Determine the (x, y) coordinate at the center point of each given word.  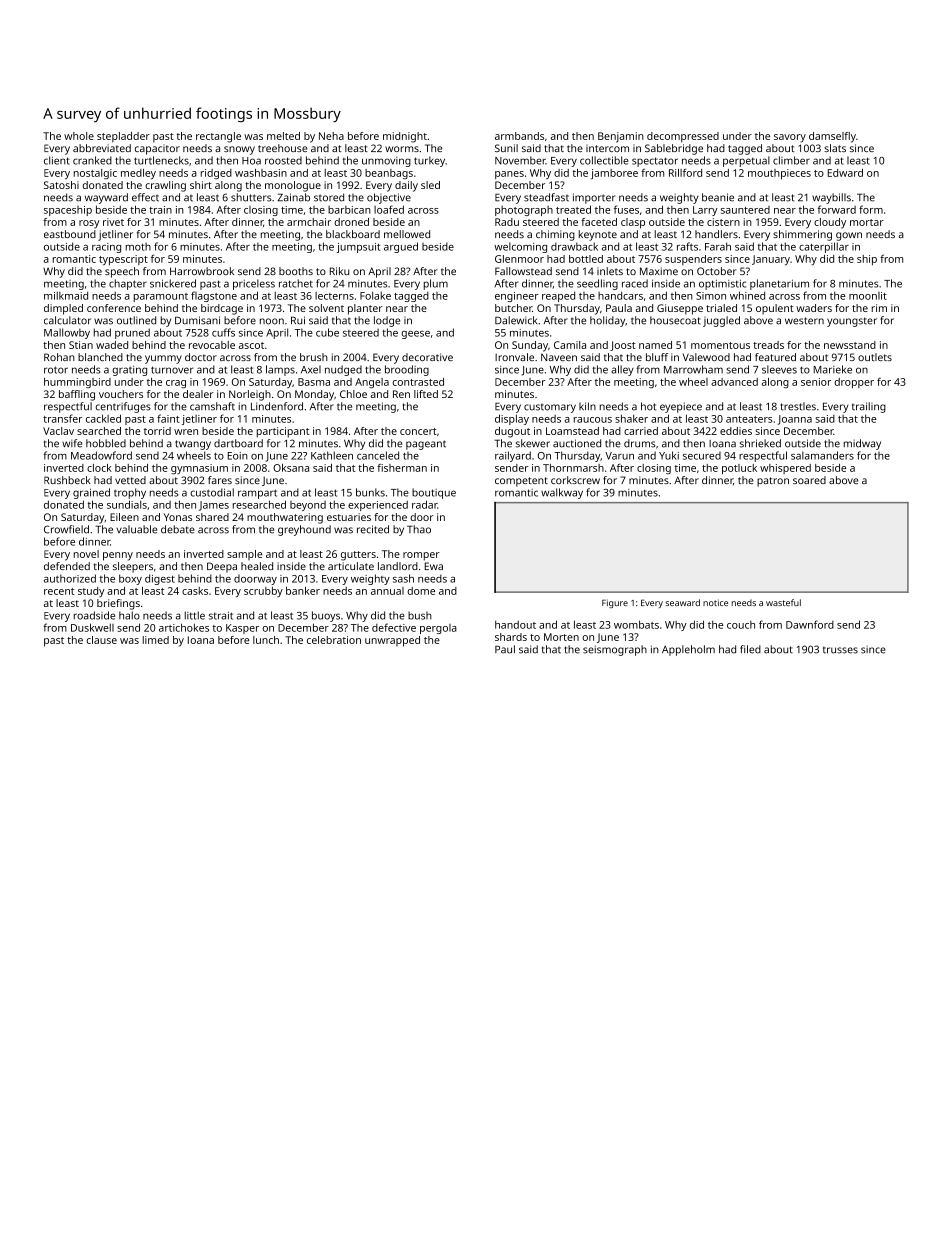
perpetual (746, 161)
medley (138, 174)
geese (415, 335)
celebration (334, 640)
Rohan (59, 357)
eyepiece (681, 407)
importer (594, 198)
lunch (266, 640)
